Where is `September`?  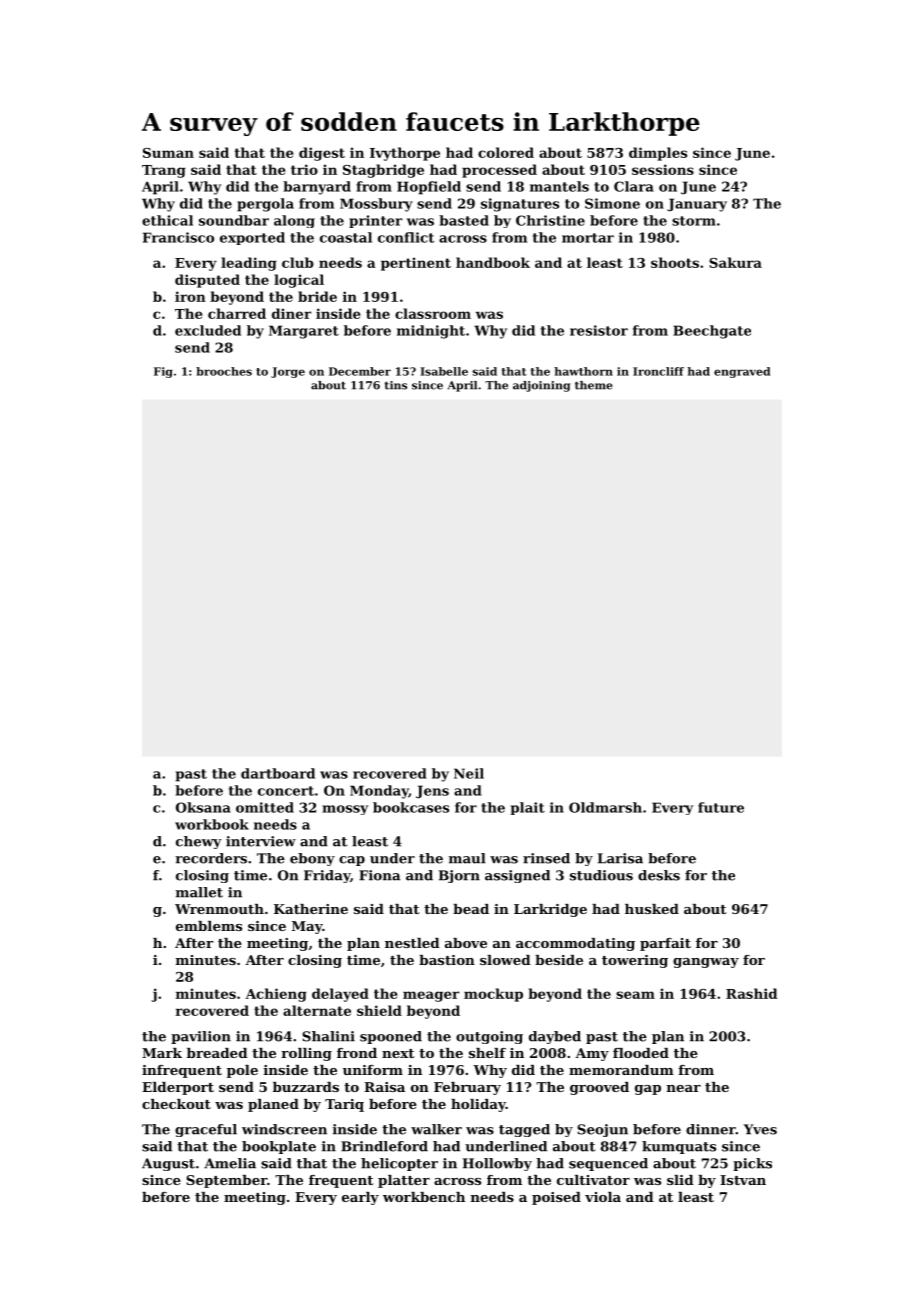 September is located at coordinates (226, 1181).
